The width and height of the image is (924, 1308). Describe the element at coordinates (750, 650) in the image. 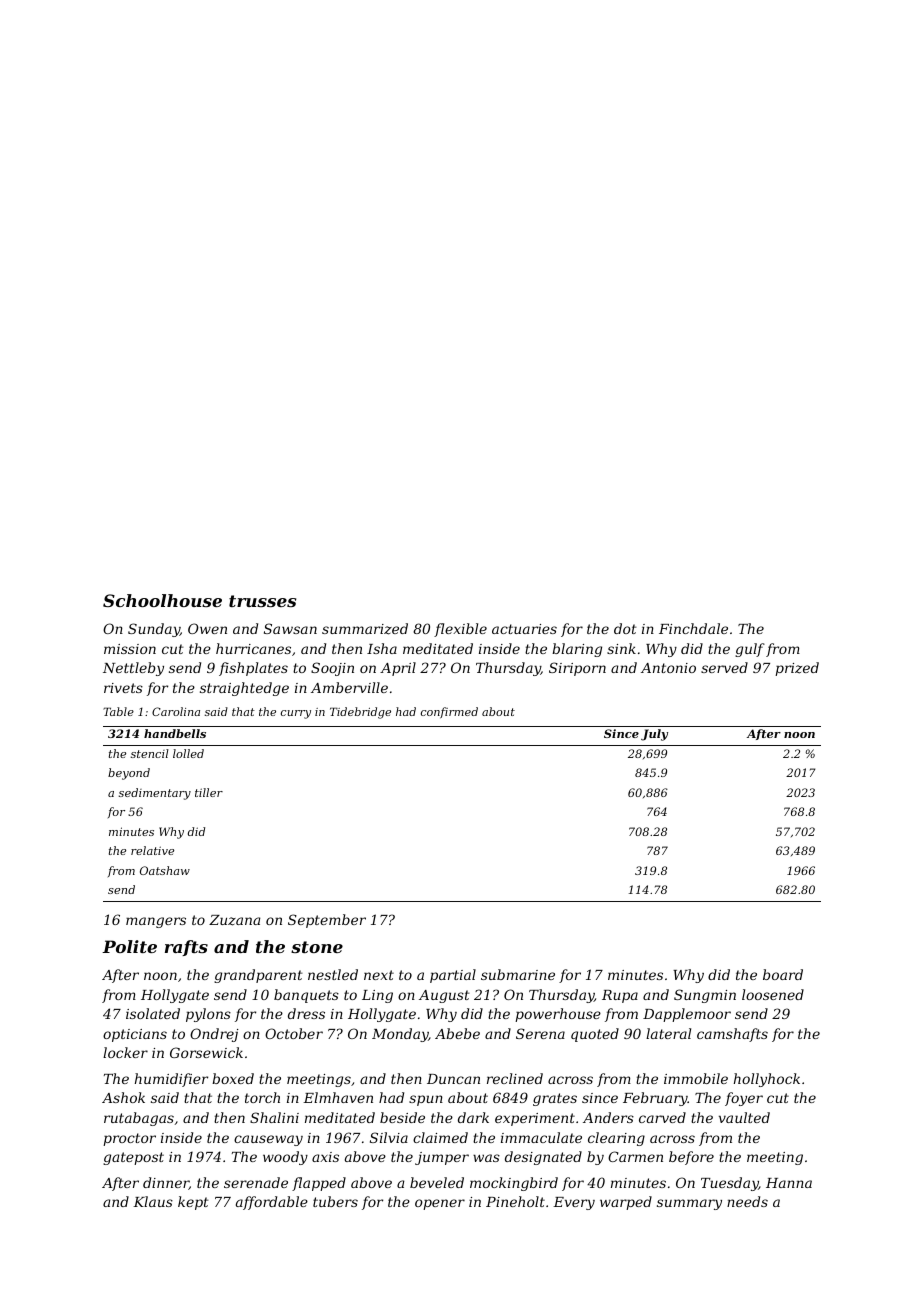

I see `gulf` at that location.
